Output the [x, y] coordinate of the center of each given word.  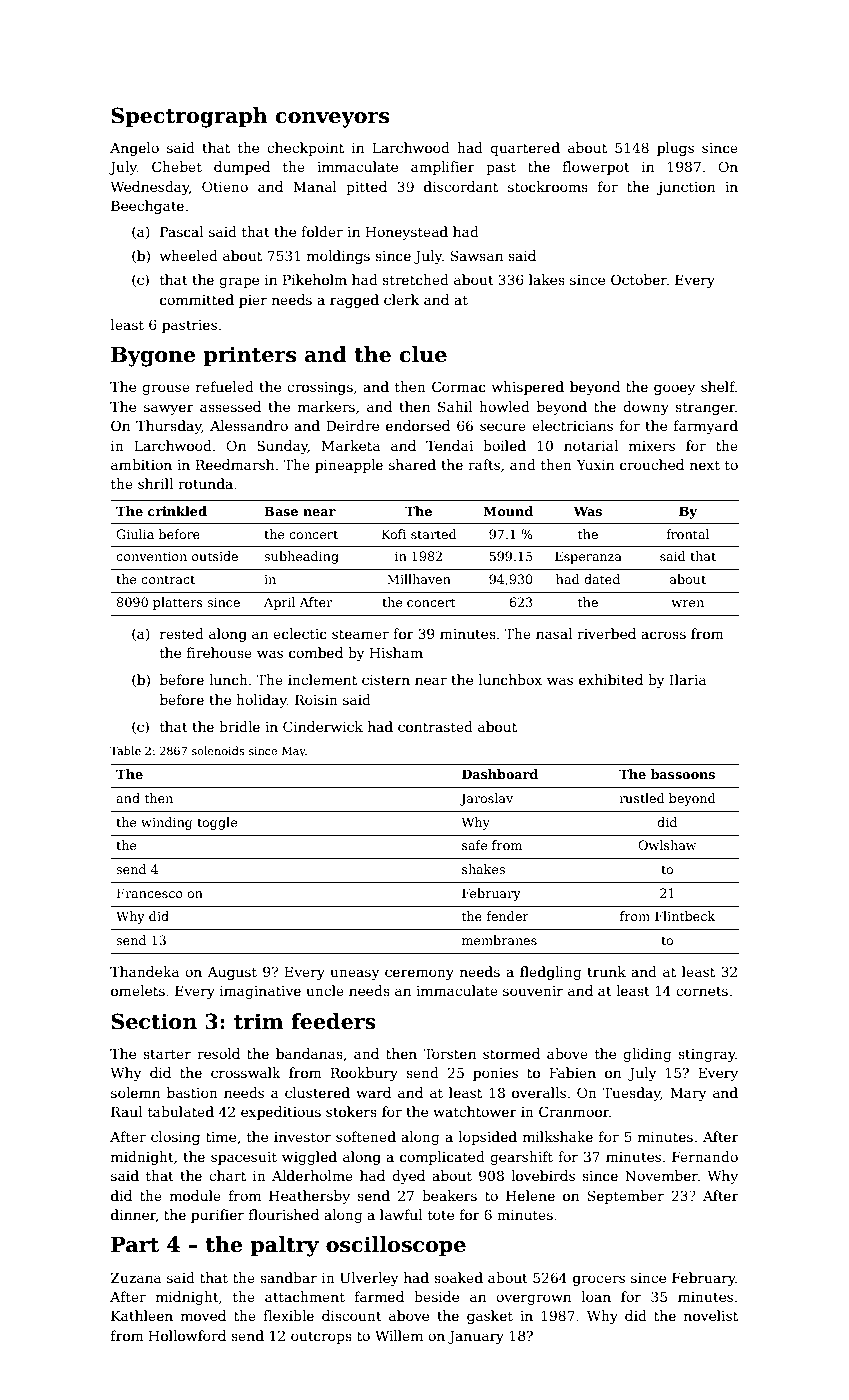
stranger [705, 408]
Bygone [153, 357]
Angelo [134, 149]
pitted [366, 188]
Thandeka [144, 971]
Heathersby [309, 1197]
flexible [288, 1315]
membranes [499, 940]
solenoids [218, 750]
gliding [647, 1055]
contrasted [435, 726]
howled [504, 406]
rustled [642, 798]
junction [686, 188]
